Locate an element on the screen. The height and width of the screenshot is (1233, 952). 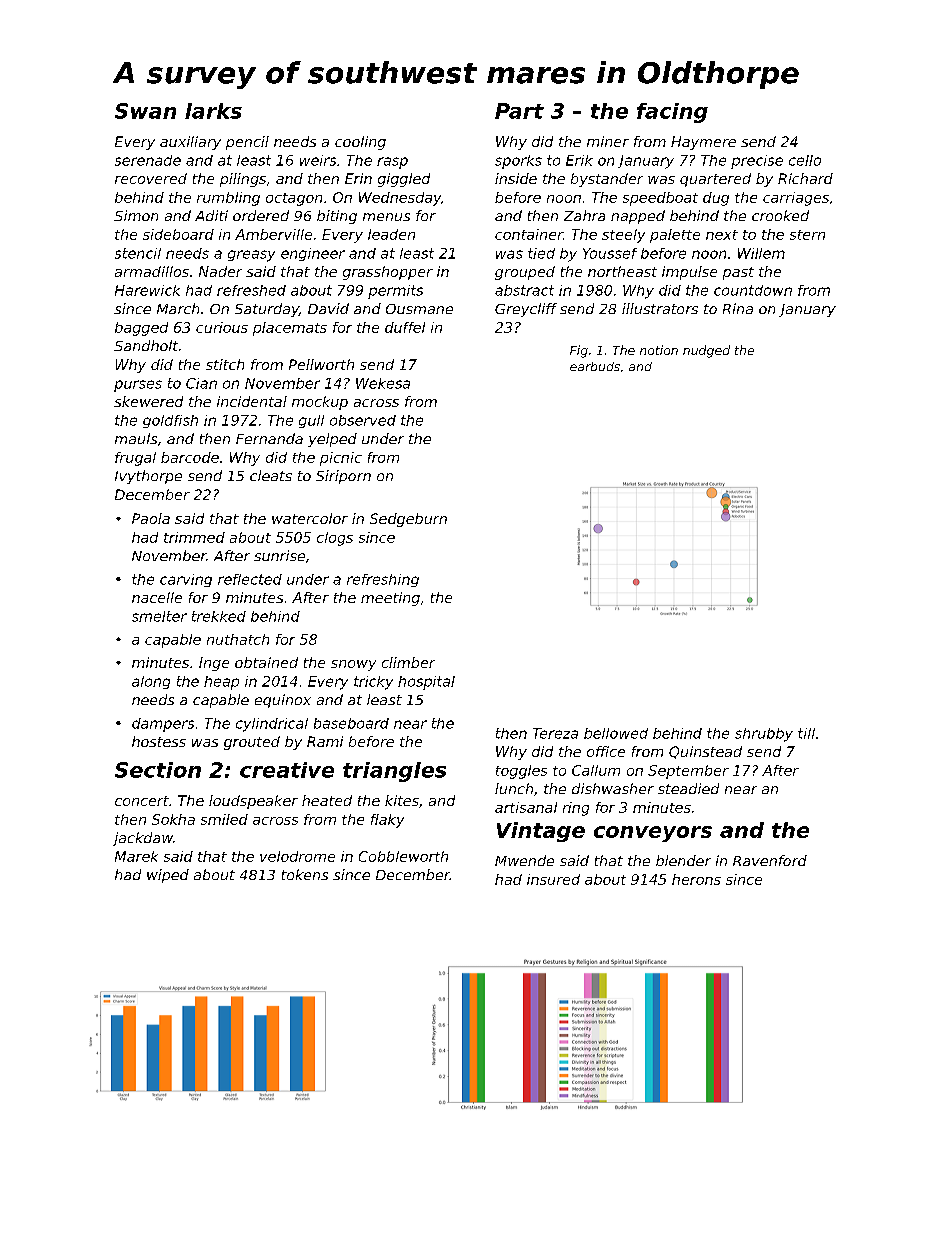
Sedgeburn is located at coordinates (408, 520).
